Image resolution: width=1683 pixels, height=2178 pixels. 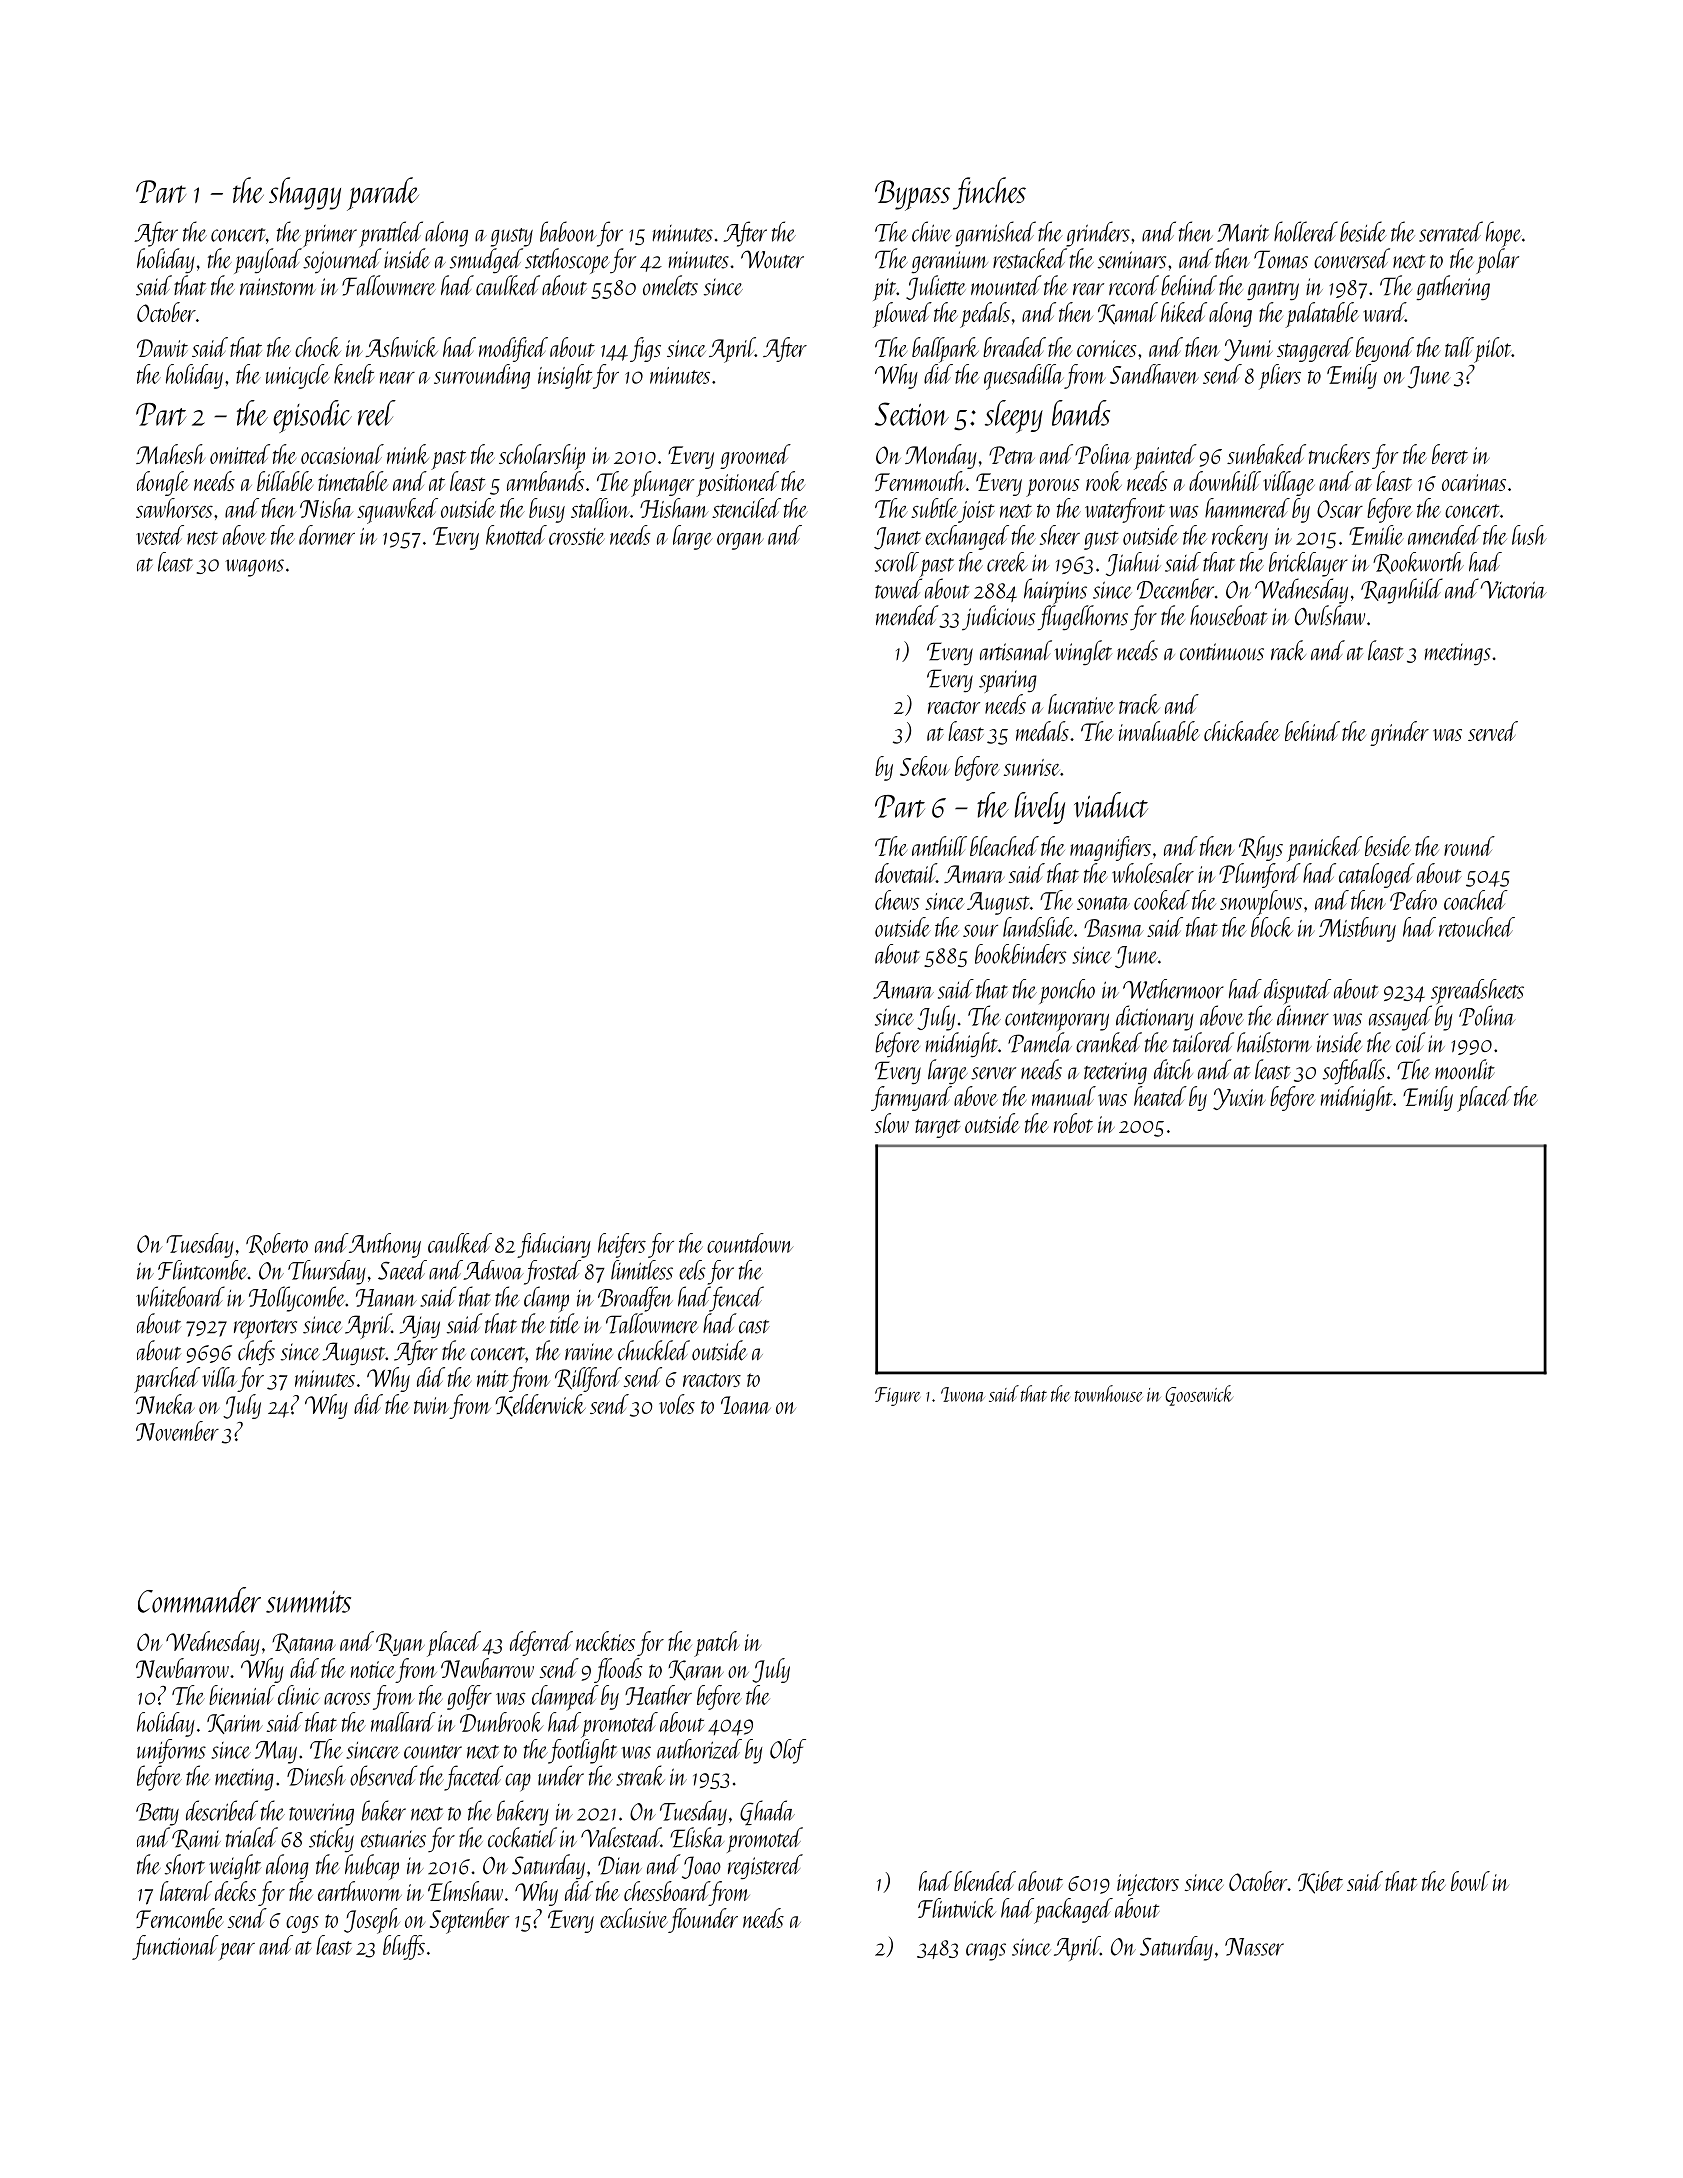 I want to click on houseboat, so click(x=1229, y=615).
